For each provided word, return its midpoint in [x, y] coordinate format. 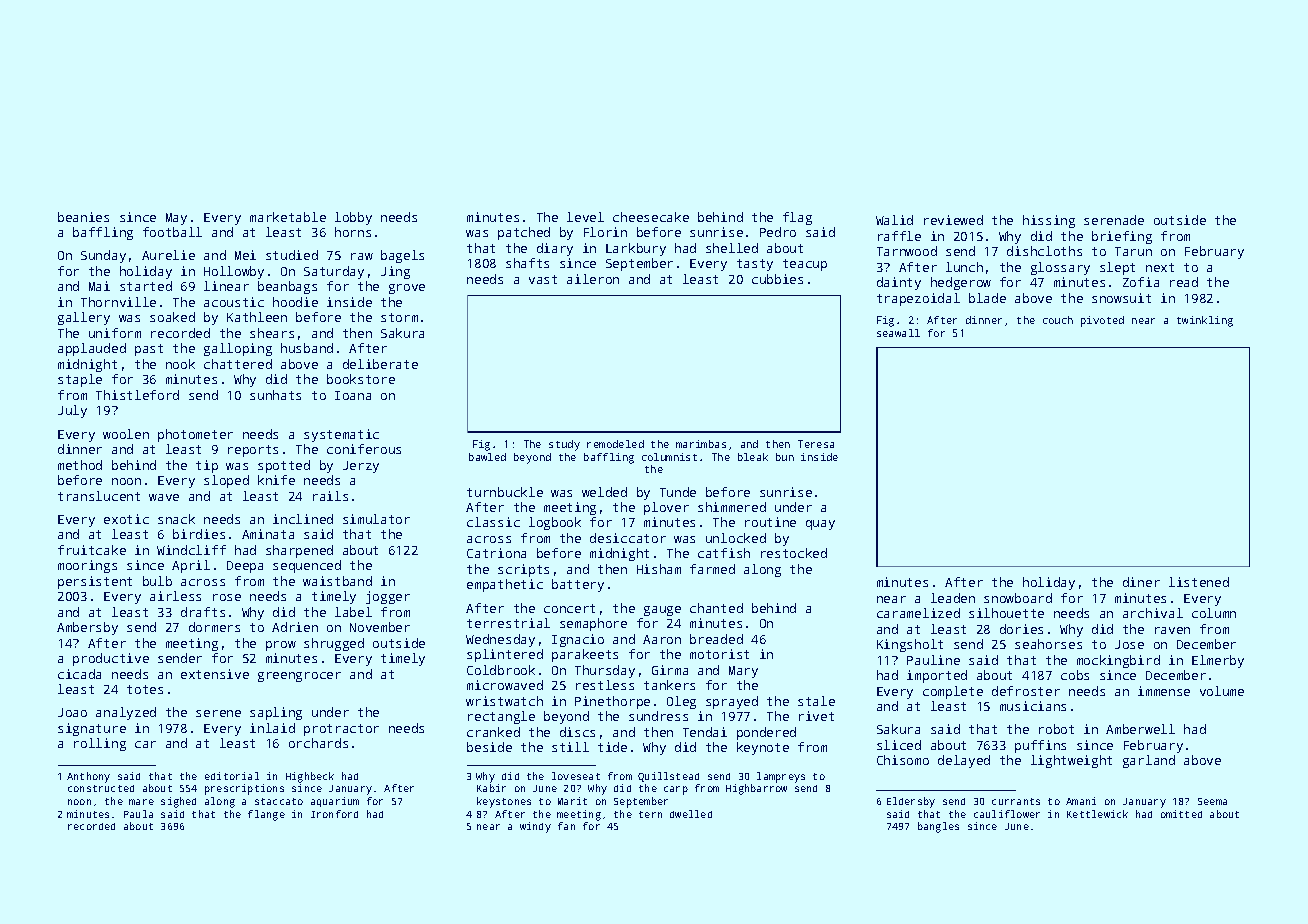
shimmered [732, 507]
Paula [138, 814]
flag [797, 218]
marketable [288, 217]
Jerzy [361, 467]
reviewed [953, 220]
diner [1141, 582]
